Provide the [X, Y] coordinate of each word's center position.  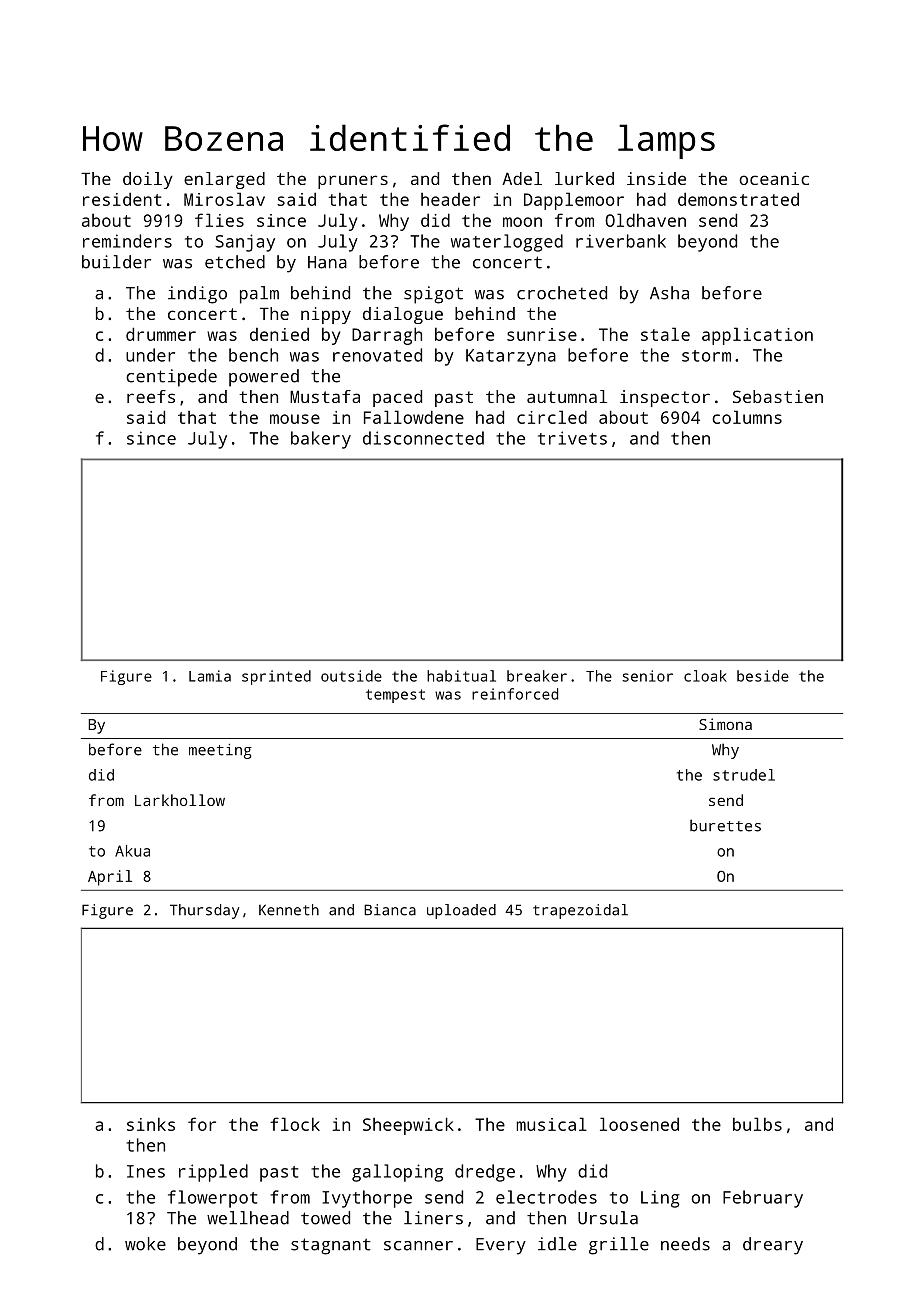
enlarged [224, 180]
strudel [744, 775]
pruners [353, 182]
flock [295, 1124]
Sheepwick [408, 1126]
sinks [151, 1124]
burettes [725, 825]
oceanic [774, 178]
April [110, 878]
